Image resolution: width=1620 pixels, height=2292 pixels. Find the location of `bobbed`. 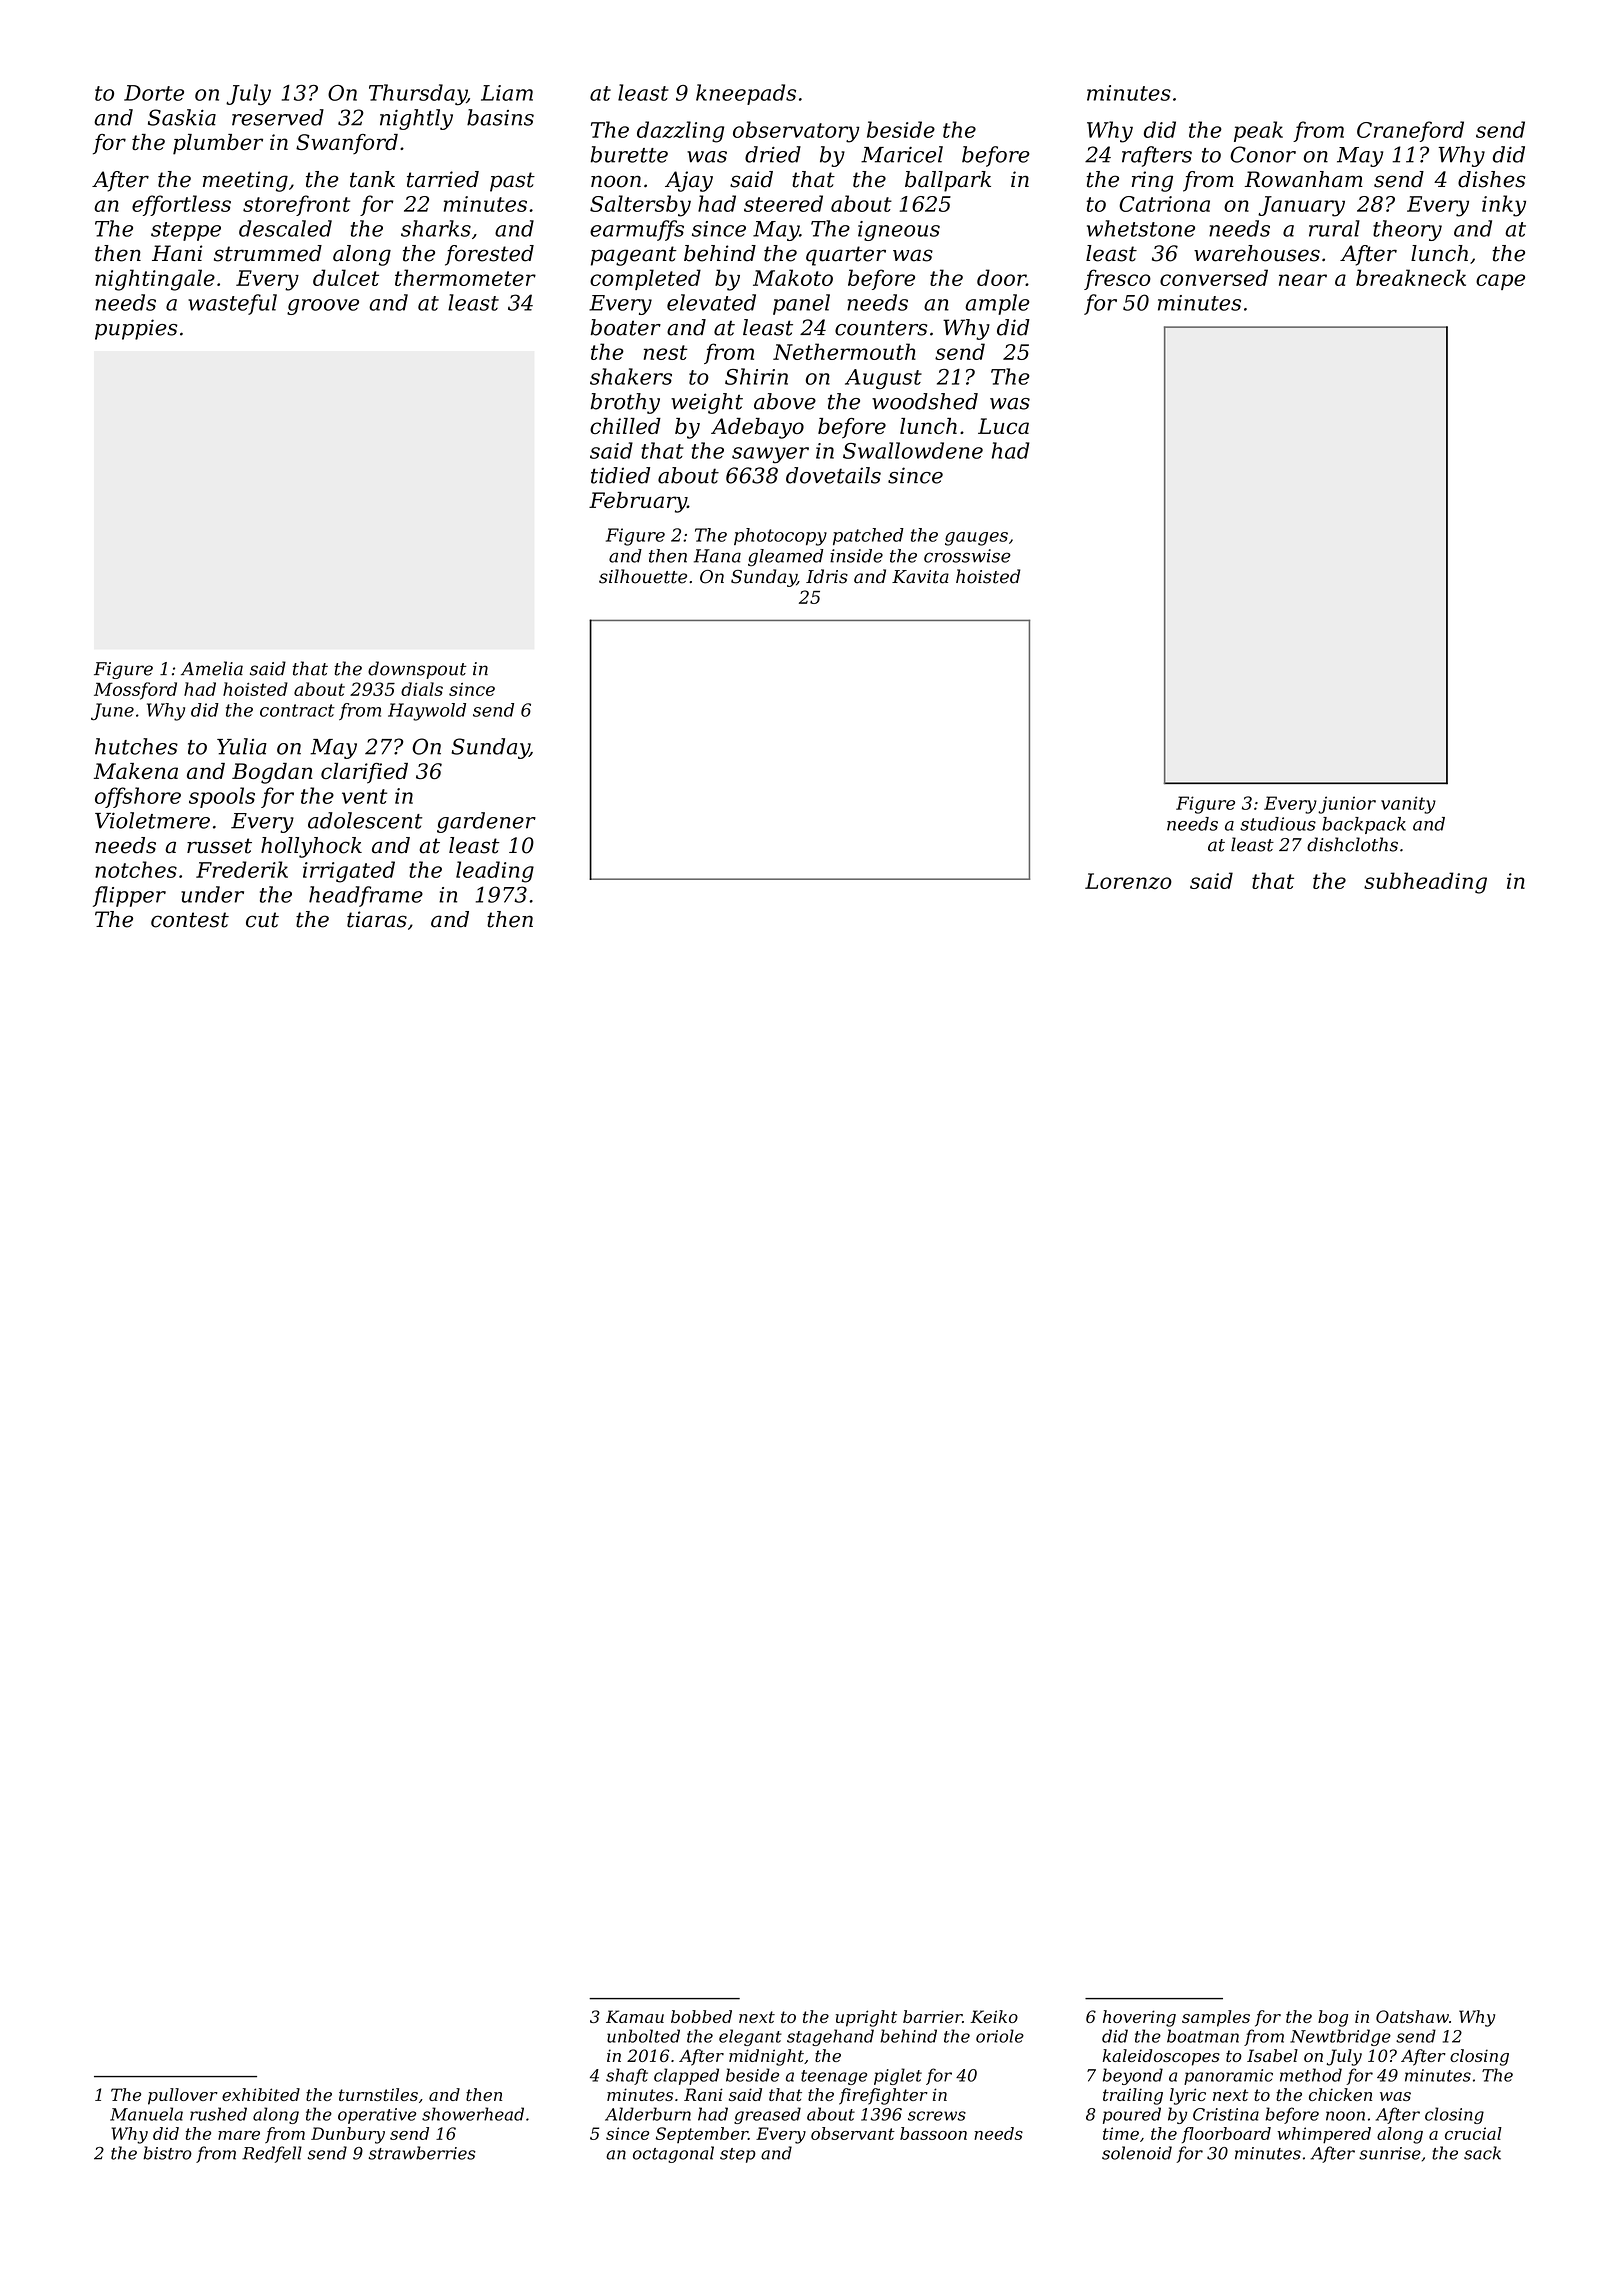

bobbed is located at coordinates (701, 2016).
